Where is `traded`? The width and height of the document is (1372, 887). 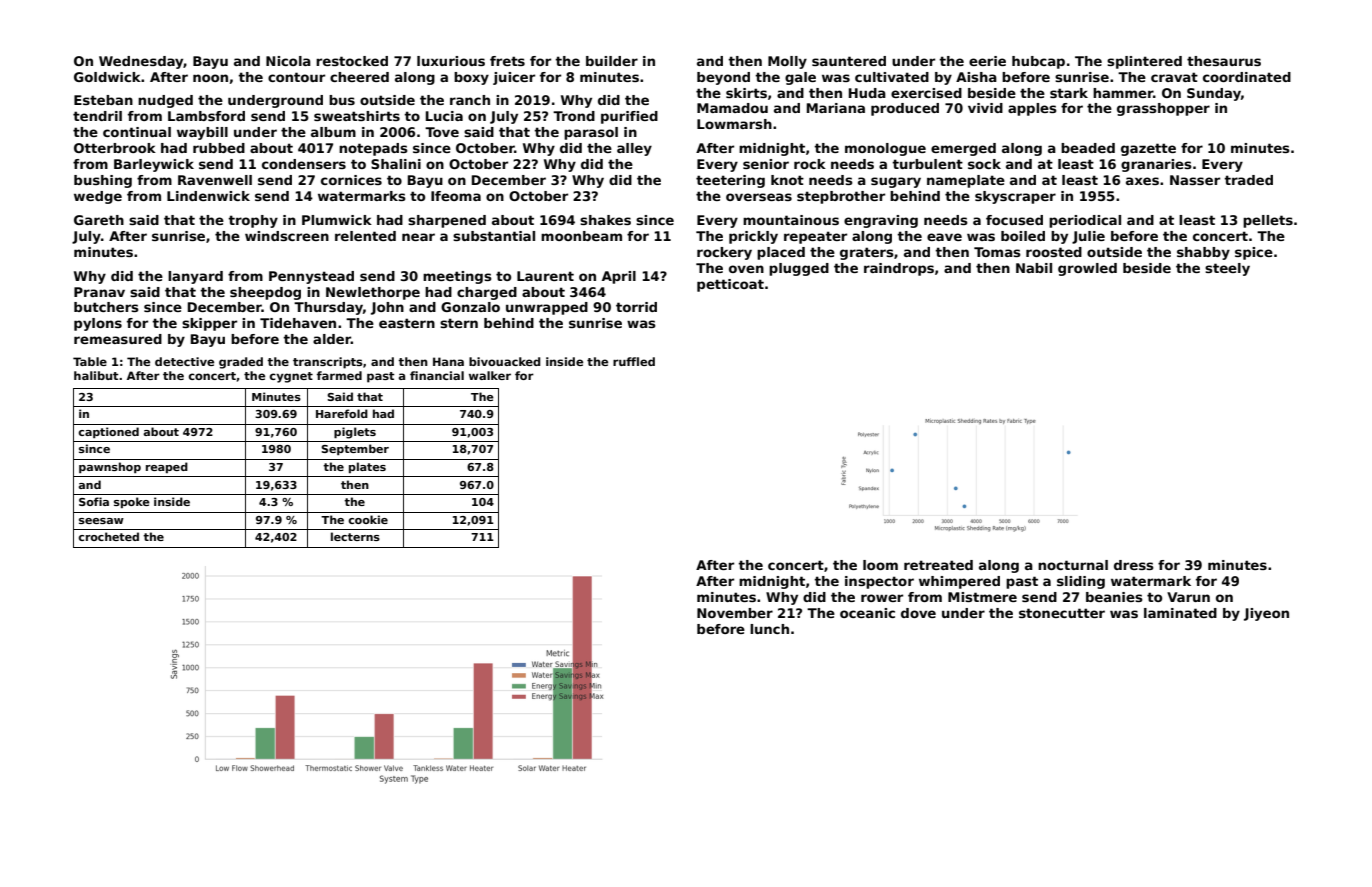 traded is located at coordinates (1248, 180).
